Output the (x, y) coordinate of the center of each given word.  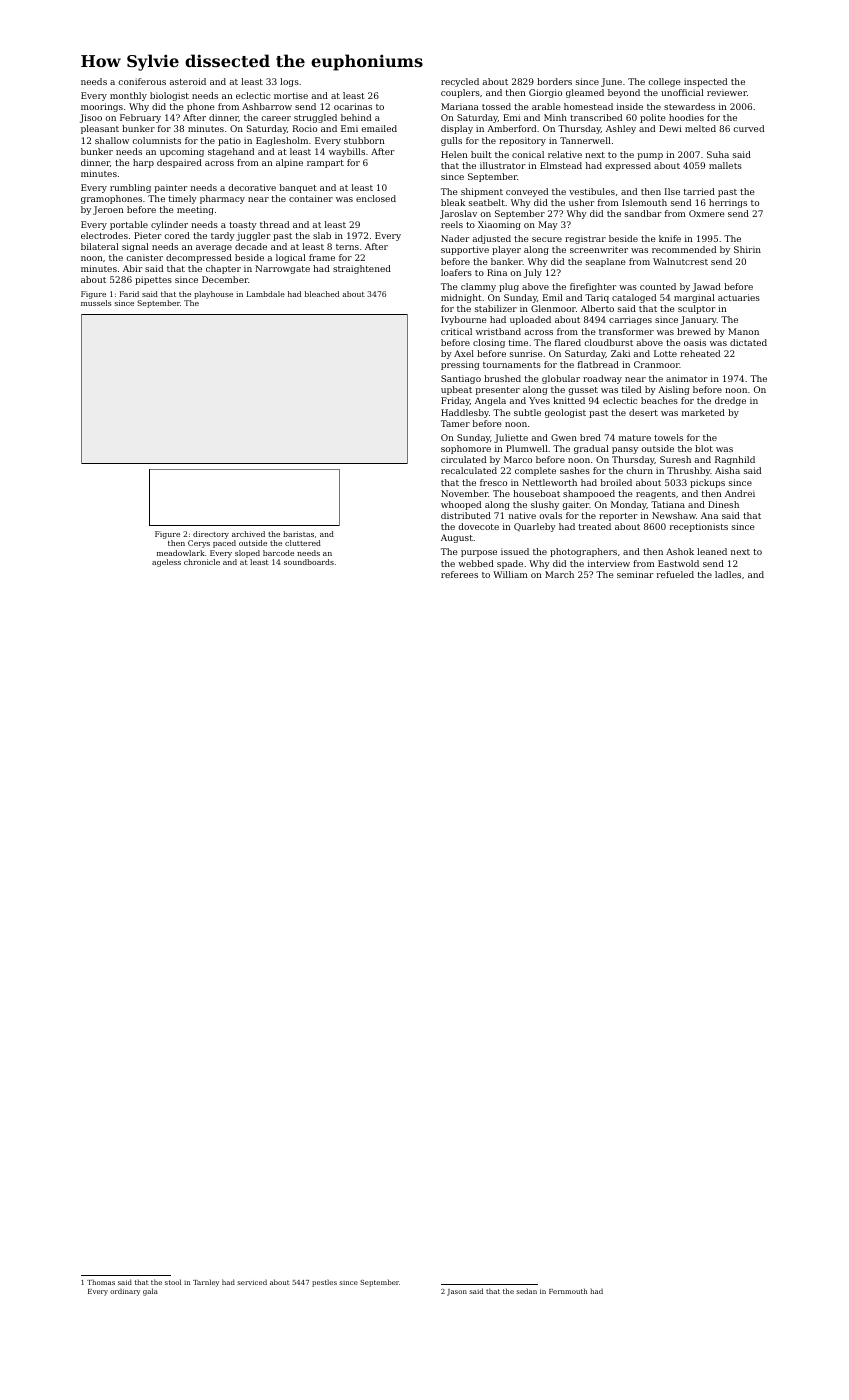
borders (554, 81)
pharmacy (222, 199)
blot (704, 448)
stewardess (689, 106)
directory (211, 535)
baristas (298, 534)
